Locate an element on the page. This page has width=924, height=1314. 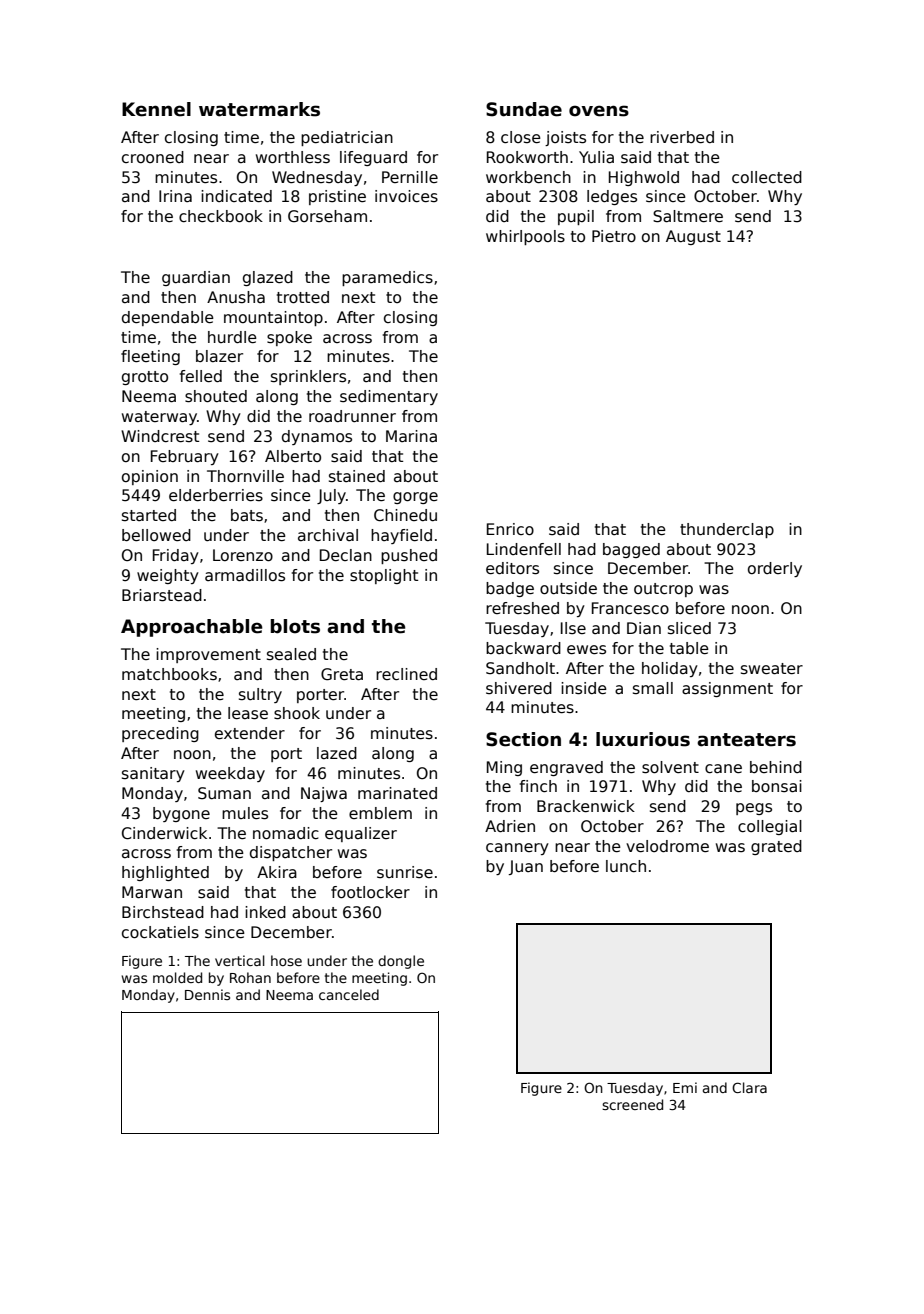
archival is located at coordinates (328, 535).
